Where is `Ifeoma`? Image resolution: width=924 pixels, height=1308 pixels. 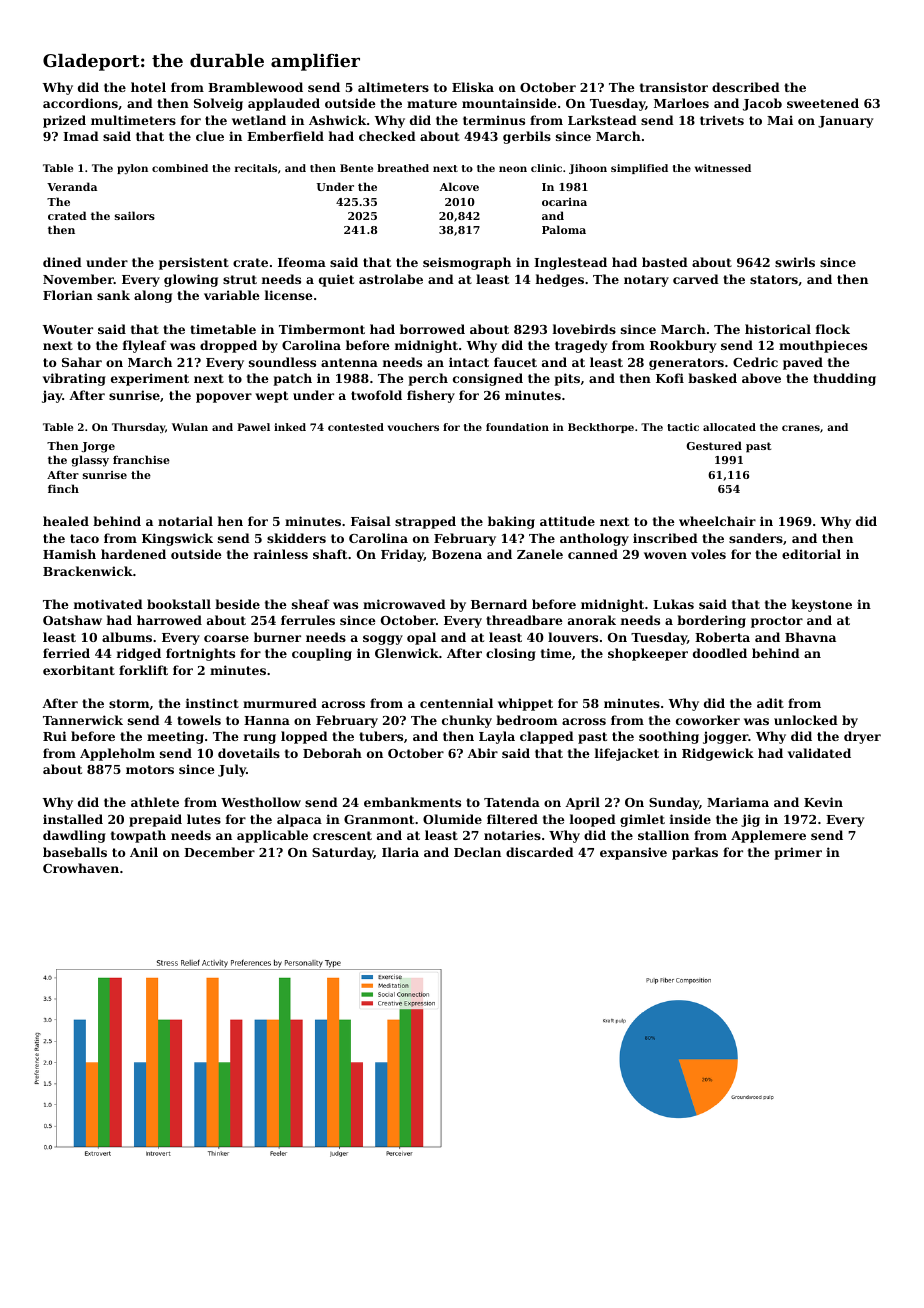 Ifeoma is located at coordinates (302, 262).
